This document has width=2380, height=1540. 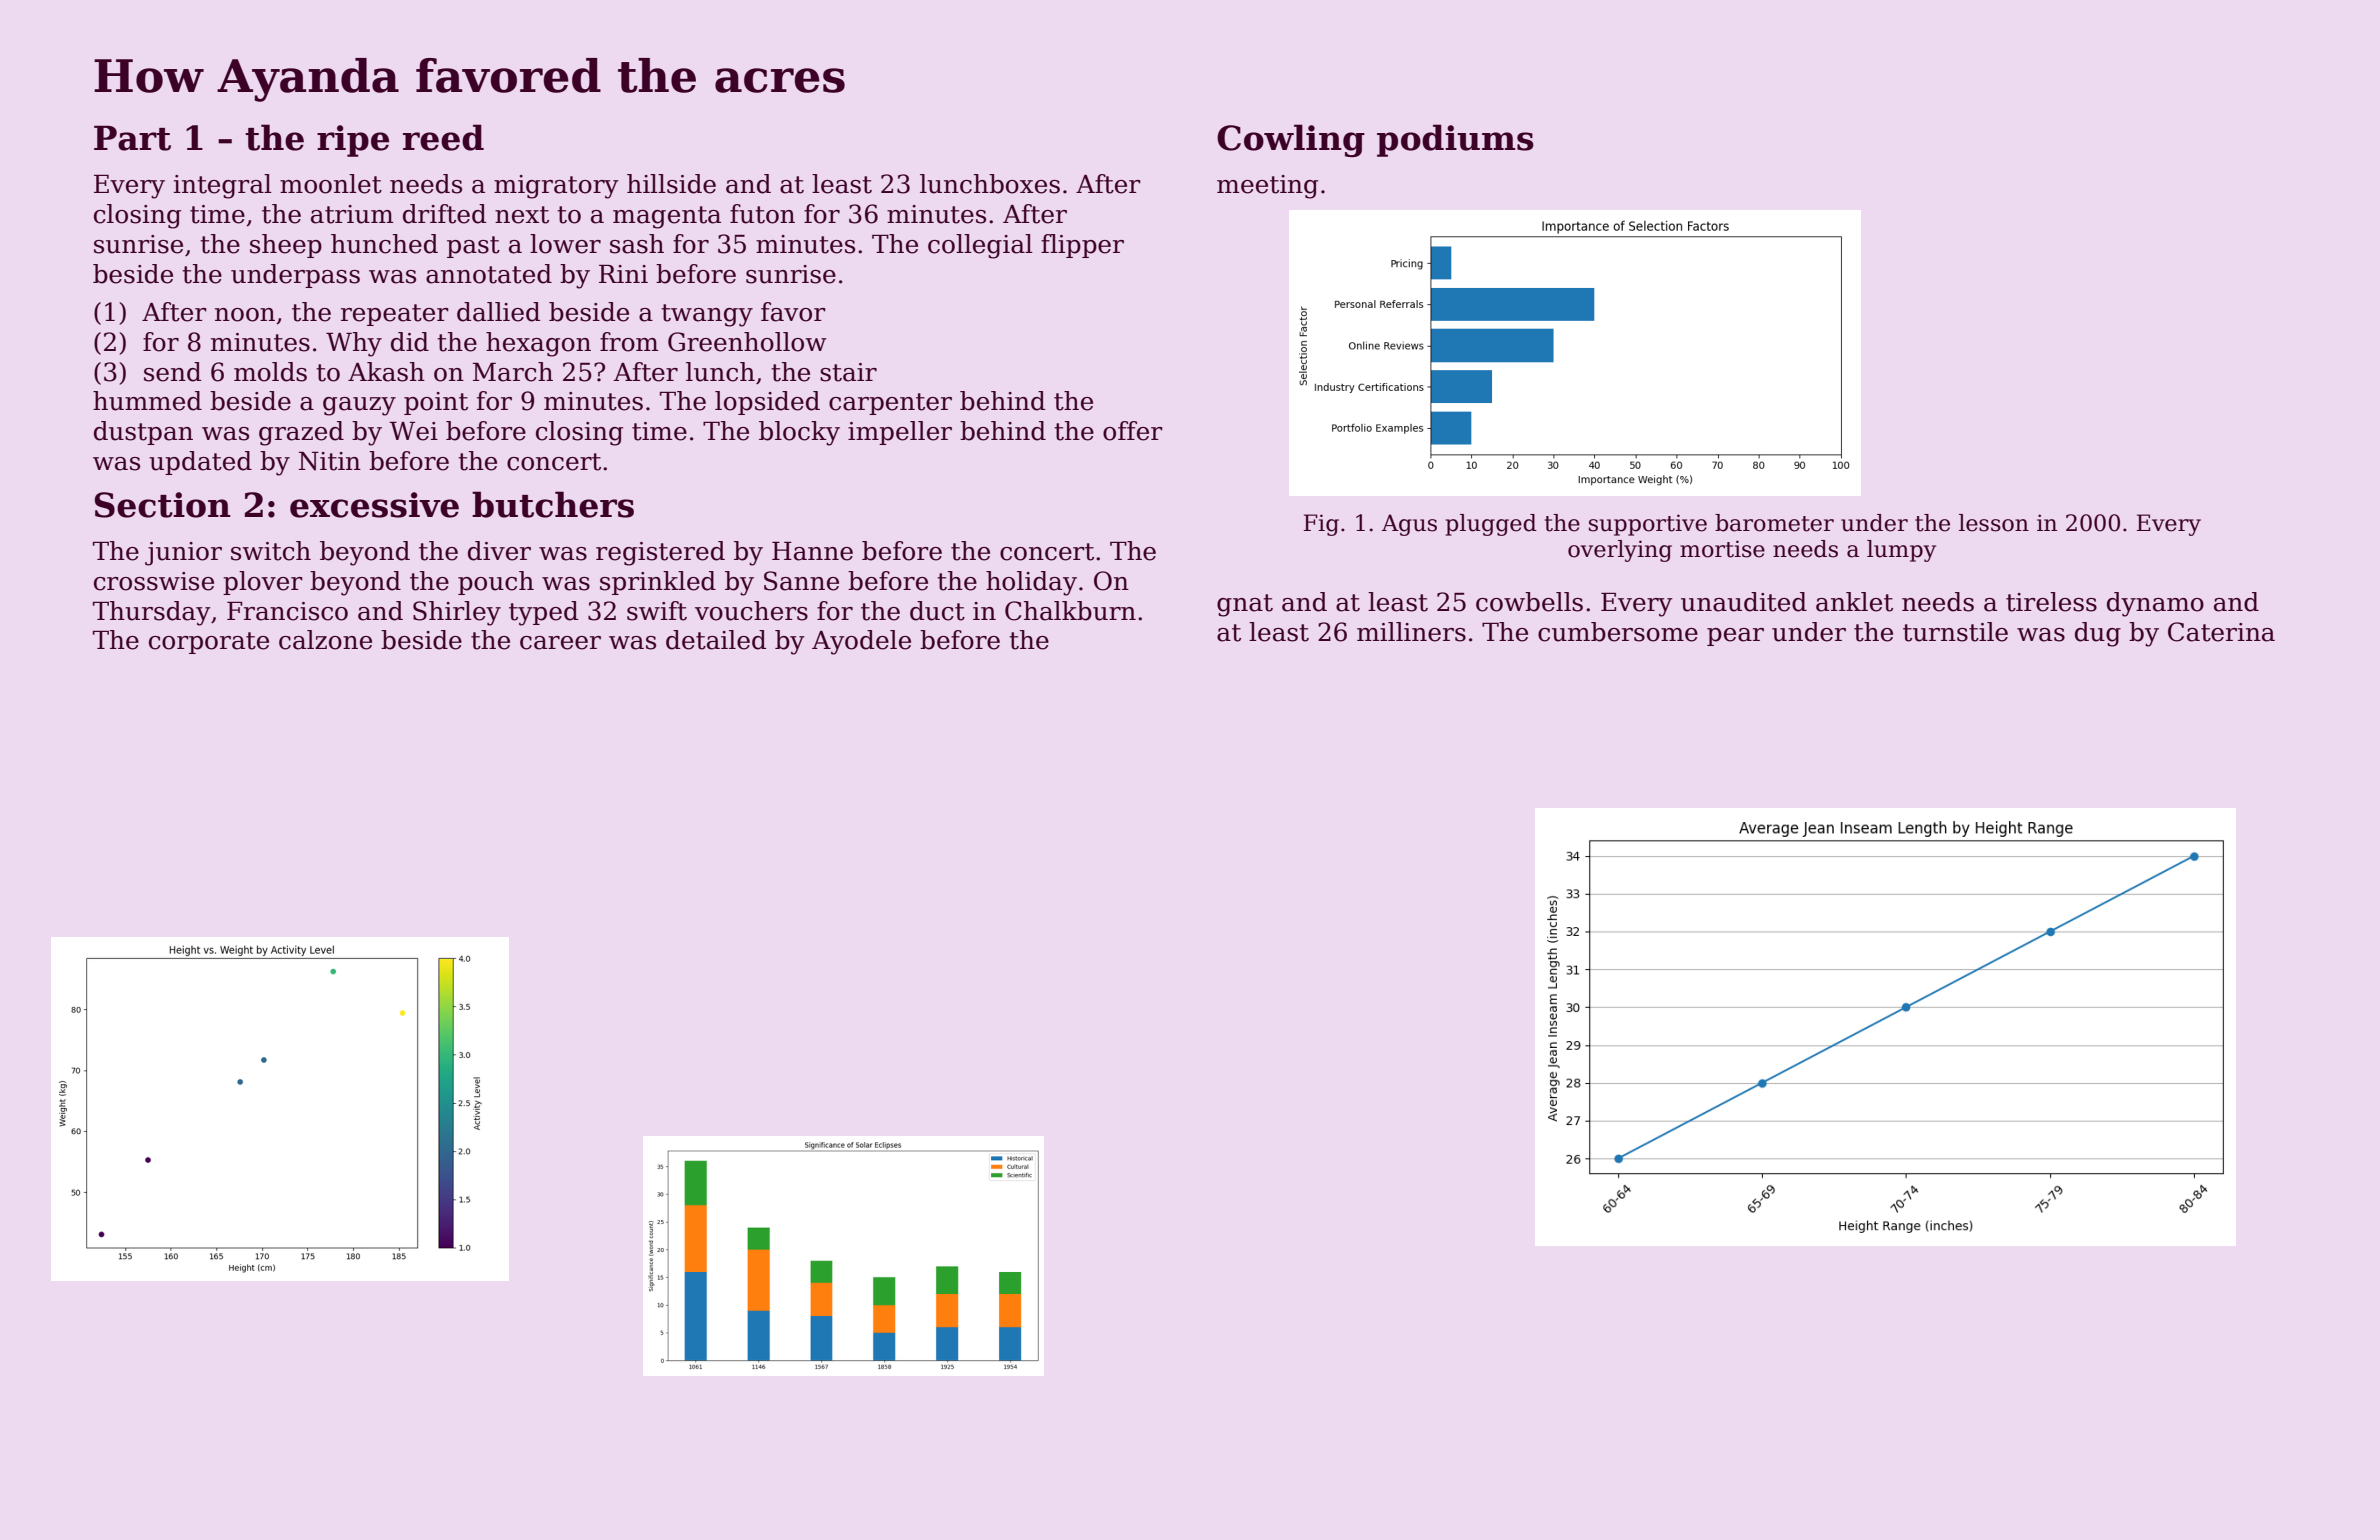 I want to click on pear, so click(x=1735, y=637).
